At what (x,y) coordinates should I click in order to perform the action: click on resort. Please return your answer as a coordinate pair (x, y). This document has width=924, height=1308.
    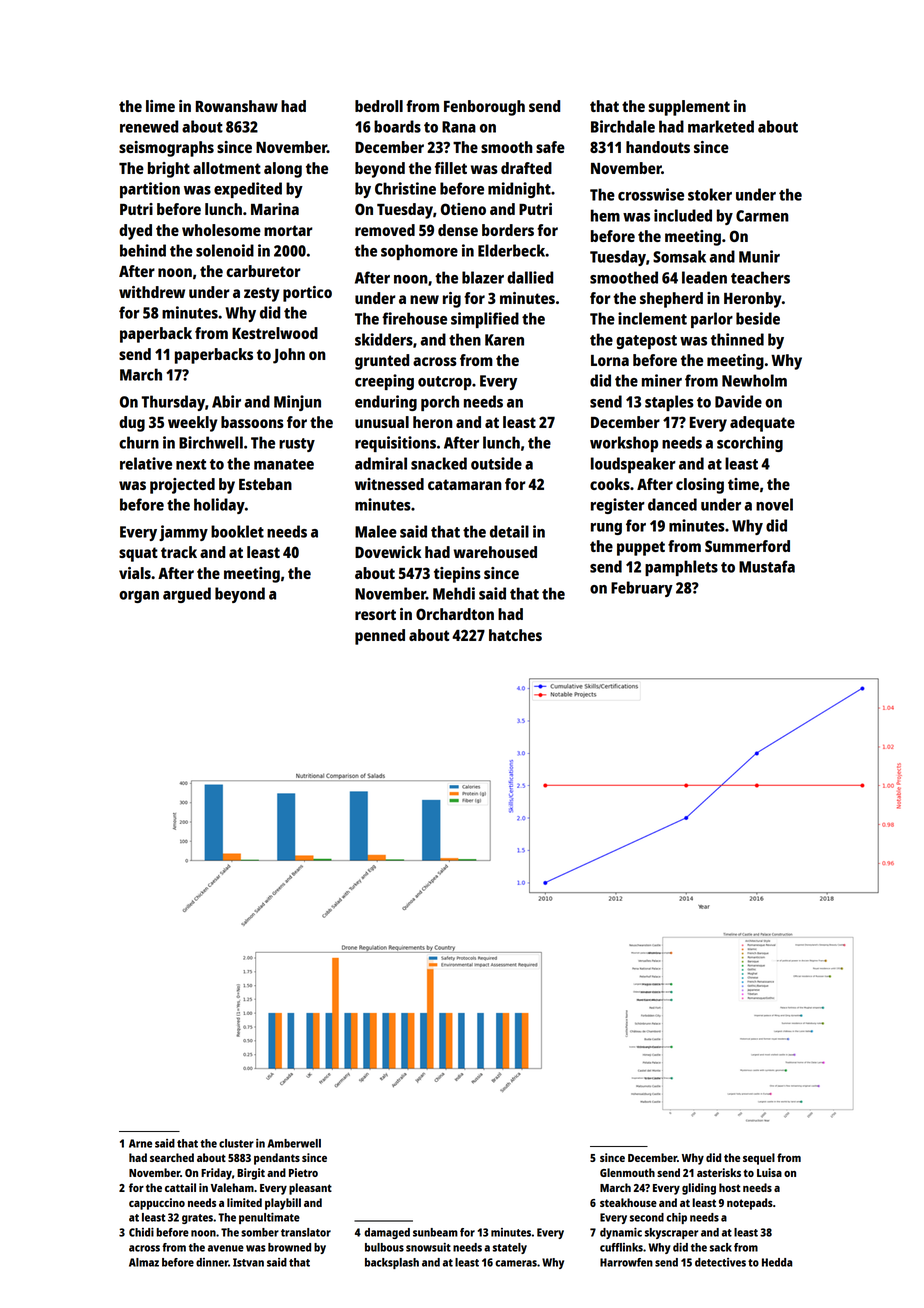
    Looking at the image, I should click on (375, 614).
